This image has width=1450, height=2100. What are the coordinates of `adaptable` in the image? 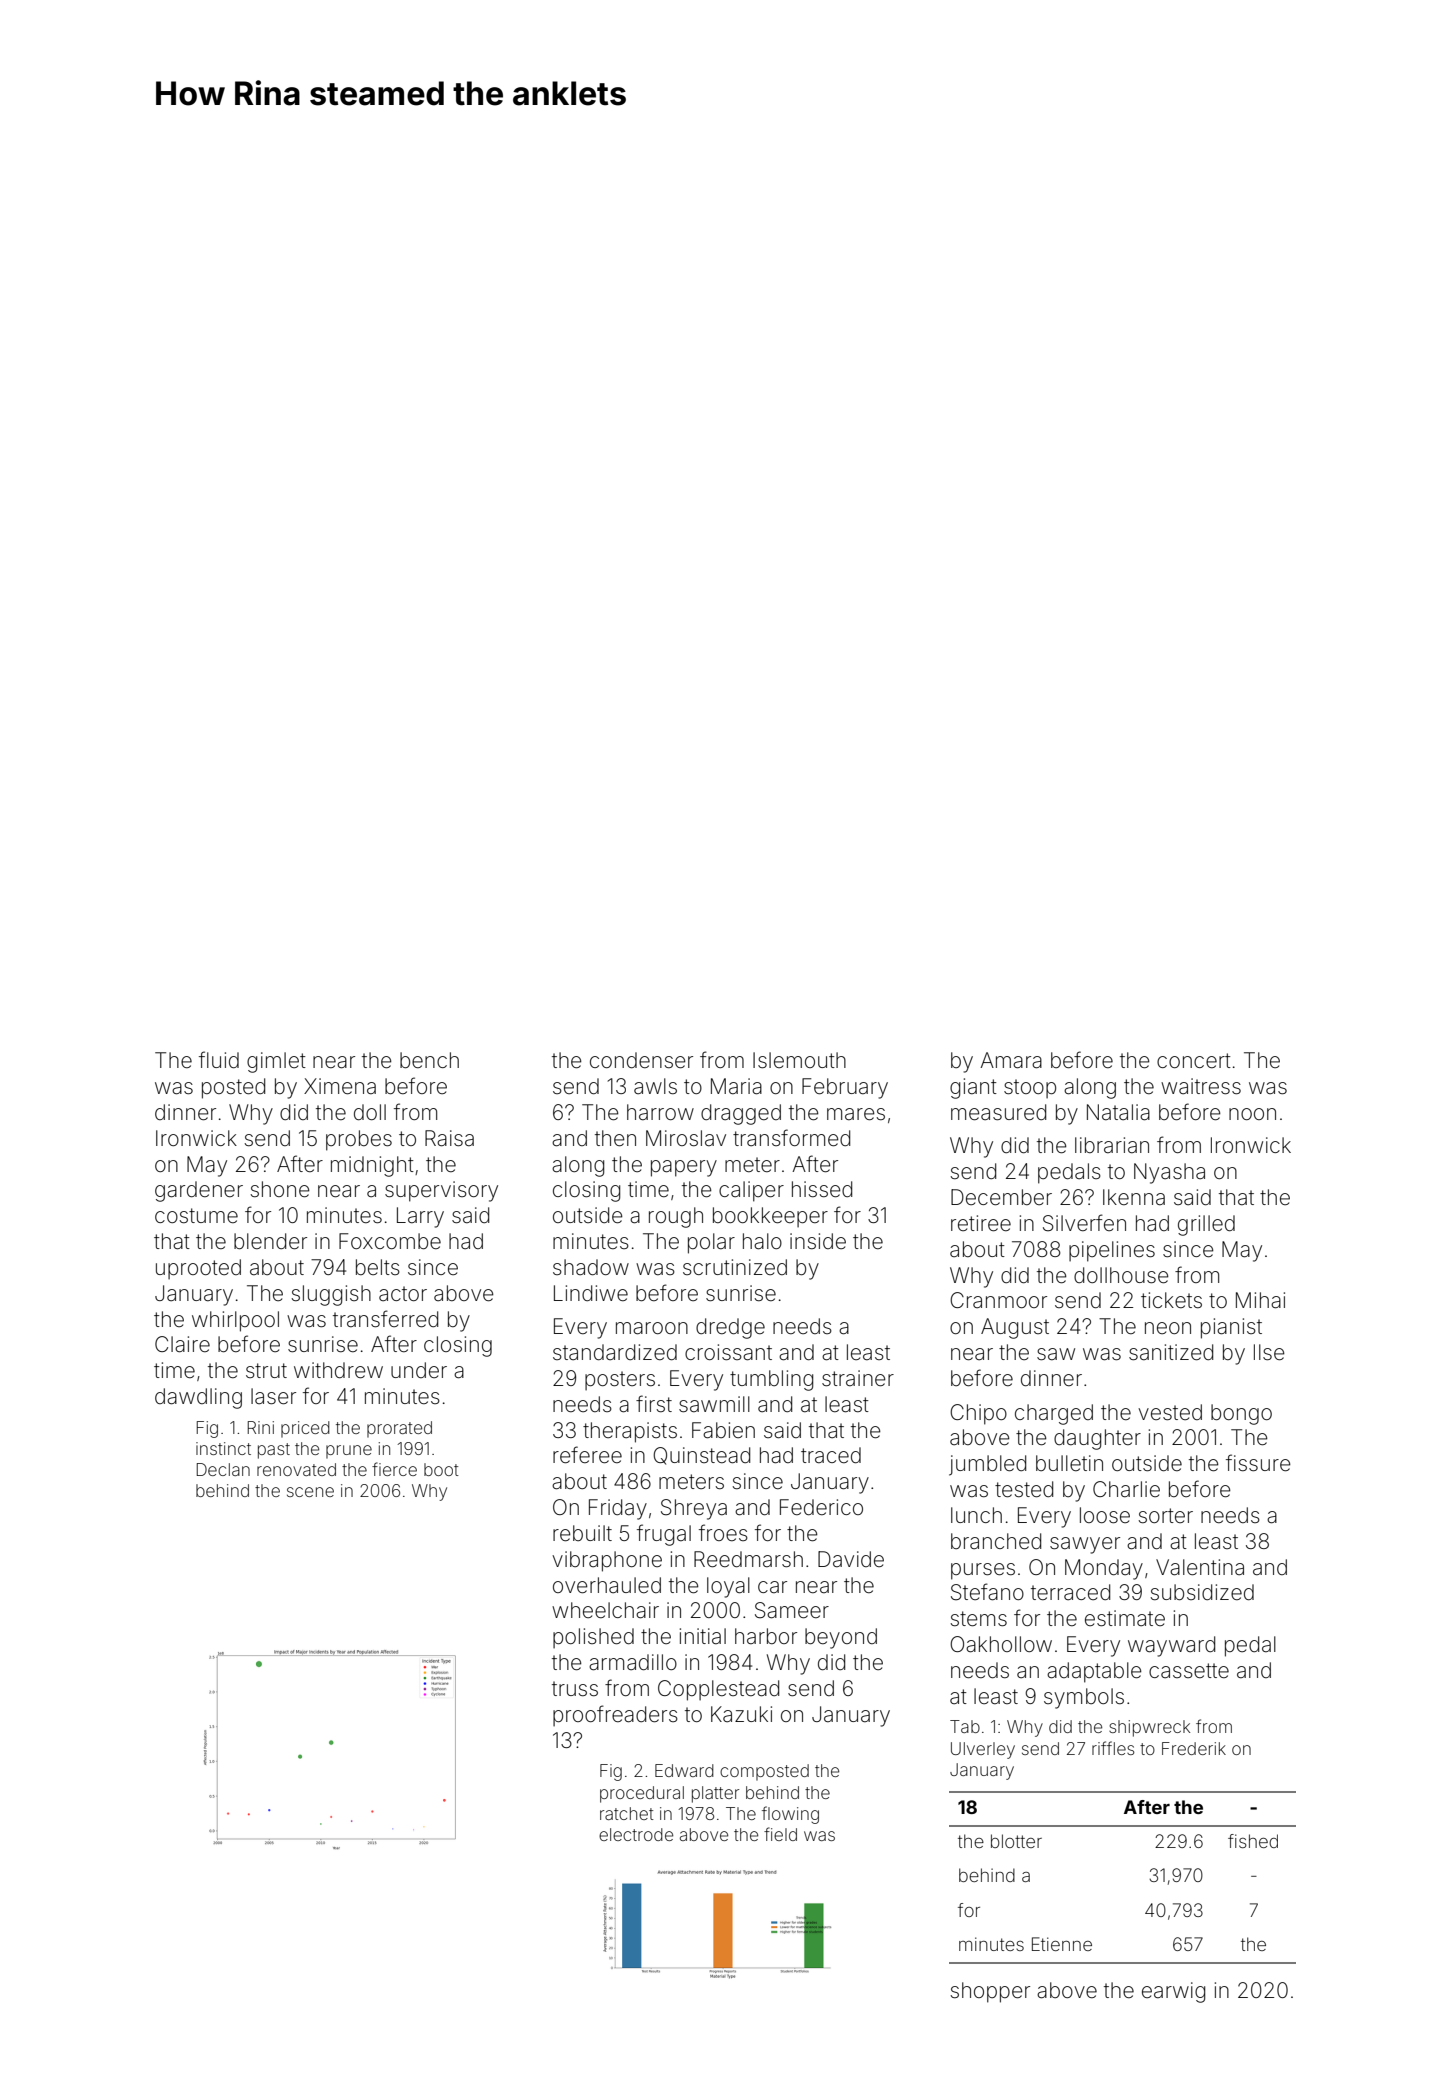 It's located at (1094, 1672).
